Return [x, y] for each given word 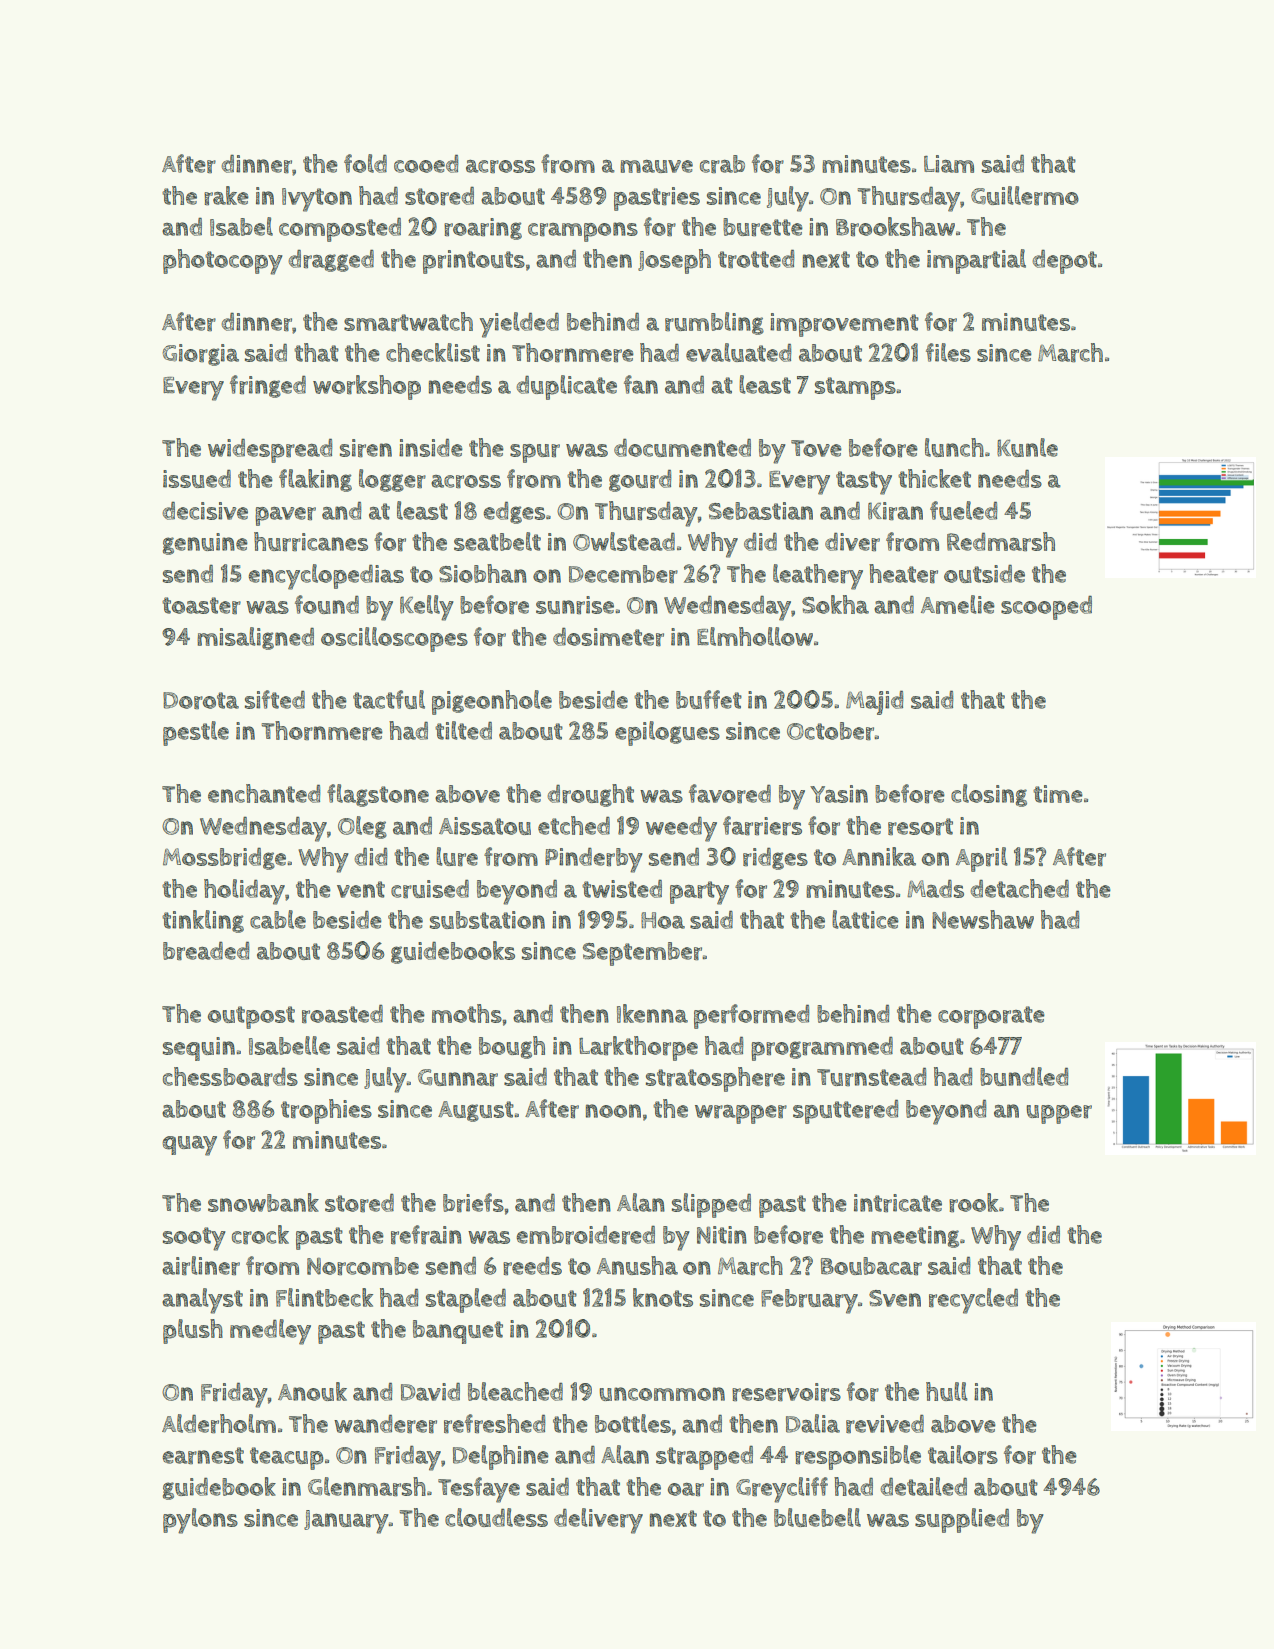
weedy [681, 829]
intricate [898, 1203]
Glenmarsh [367, 1487]
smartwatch [408, 322]
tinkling [203, 921]
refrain [426, 1235]
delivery [598, 1521]
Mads [935, 888]
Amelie [958, 604]
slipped [711, 1205]
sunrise [575, 605]
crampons [583, 232]
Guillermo [1025, 196]
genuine [205, 544]
